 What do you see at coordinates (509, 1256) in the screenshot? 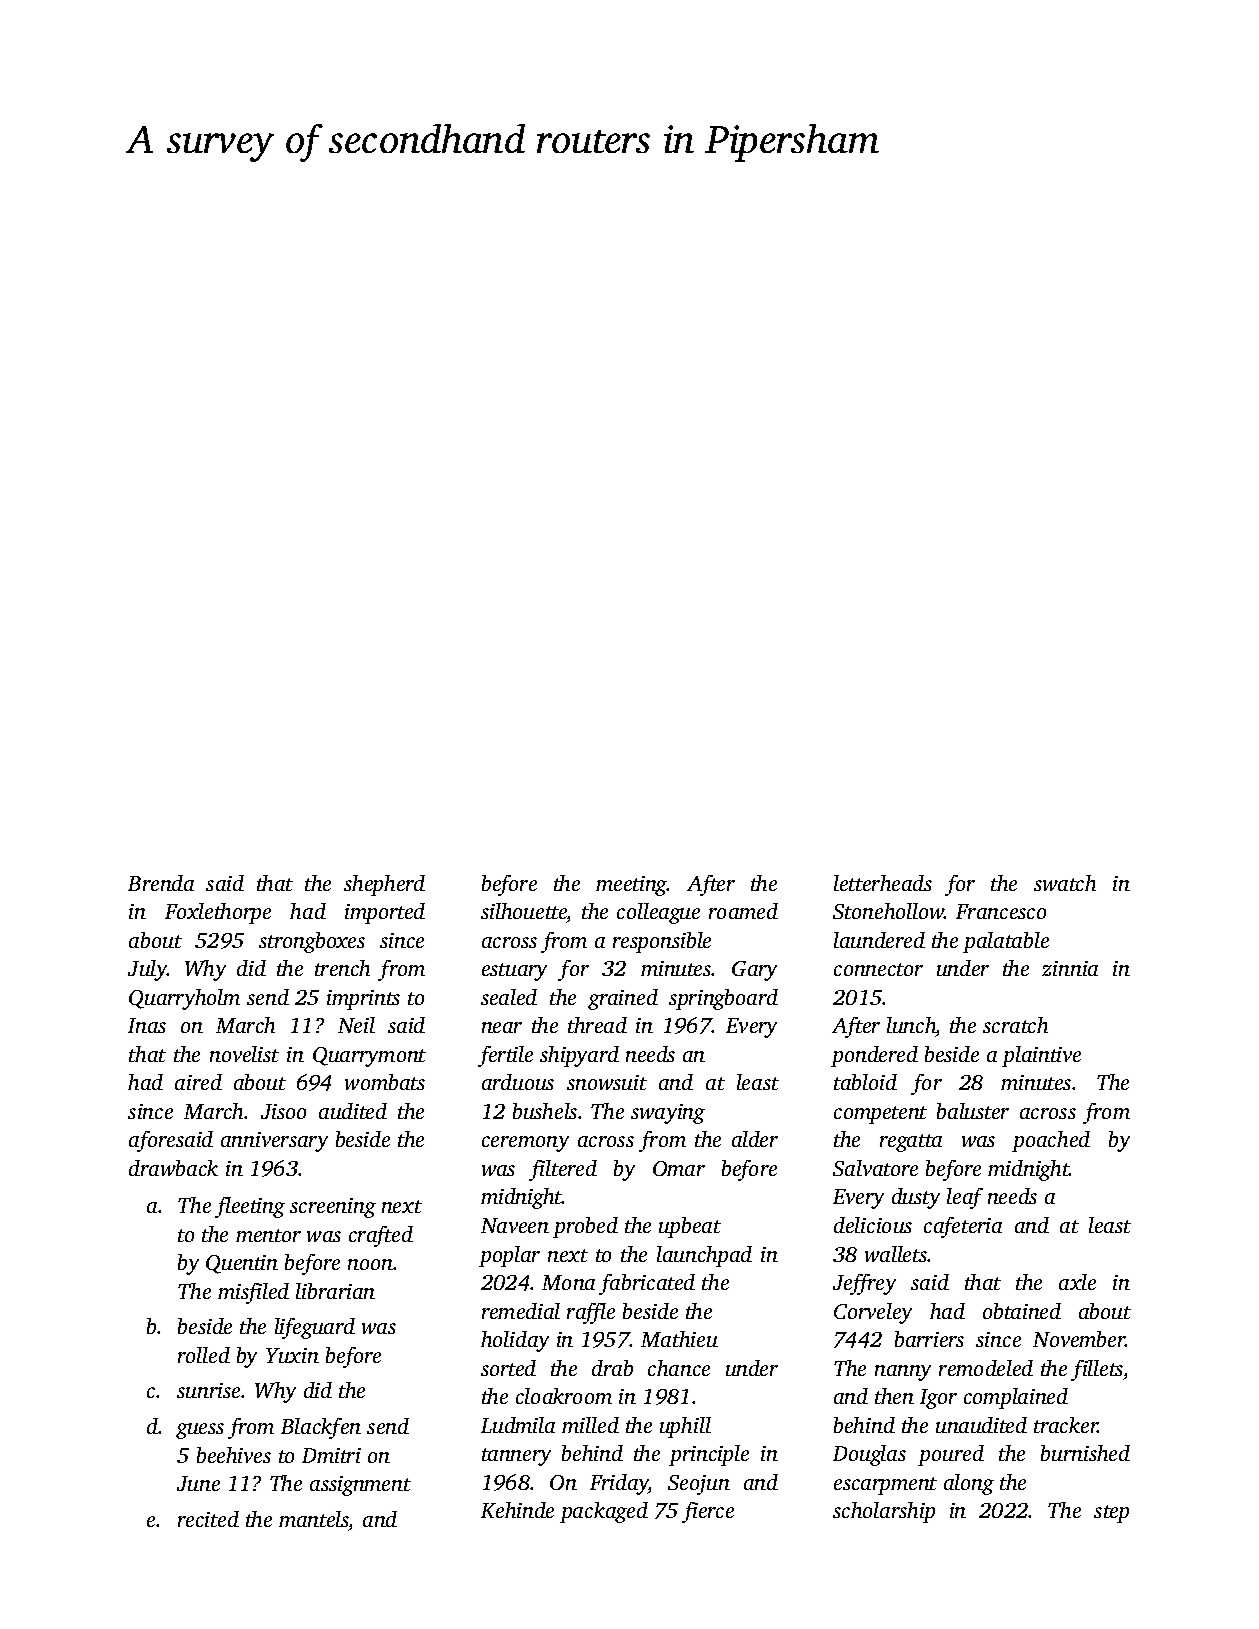
I see `poplar` at bounding box center [509, 1256].
